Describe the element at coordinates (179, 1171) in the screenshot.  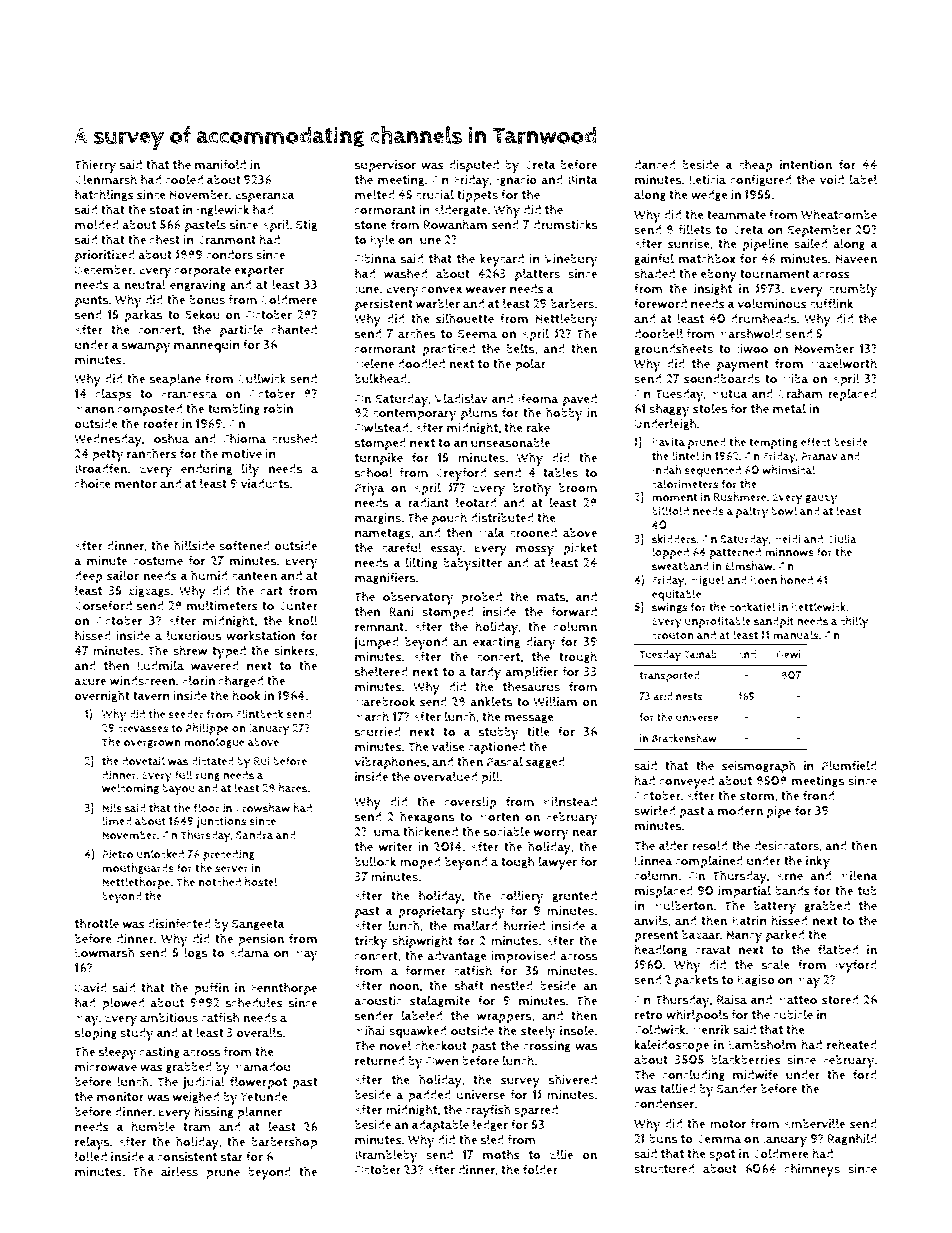
I see `airless` at that location.
